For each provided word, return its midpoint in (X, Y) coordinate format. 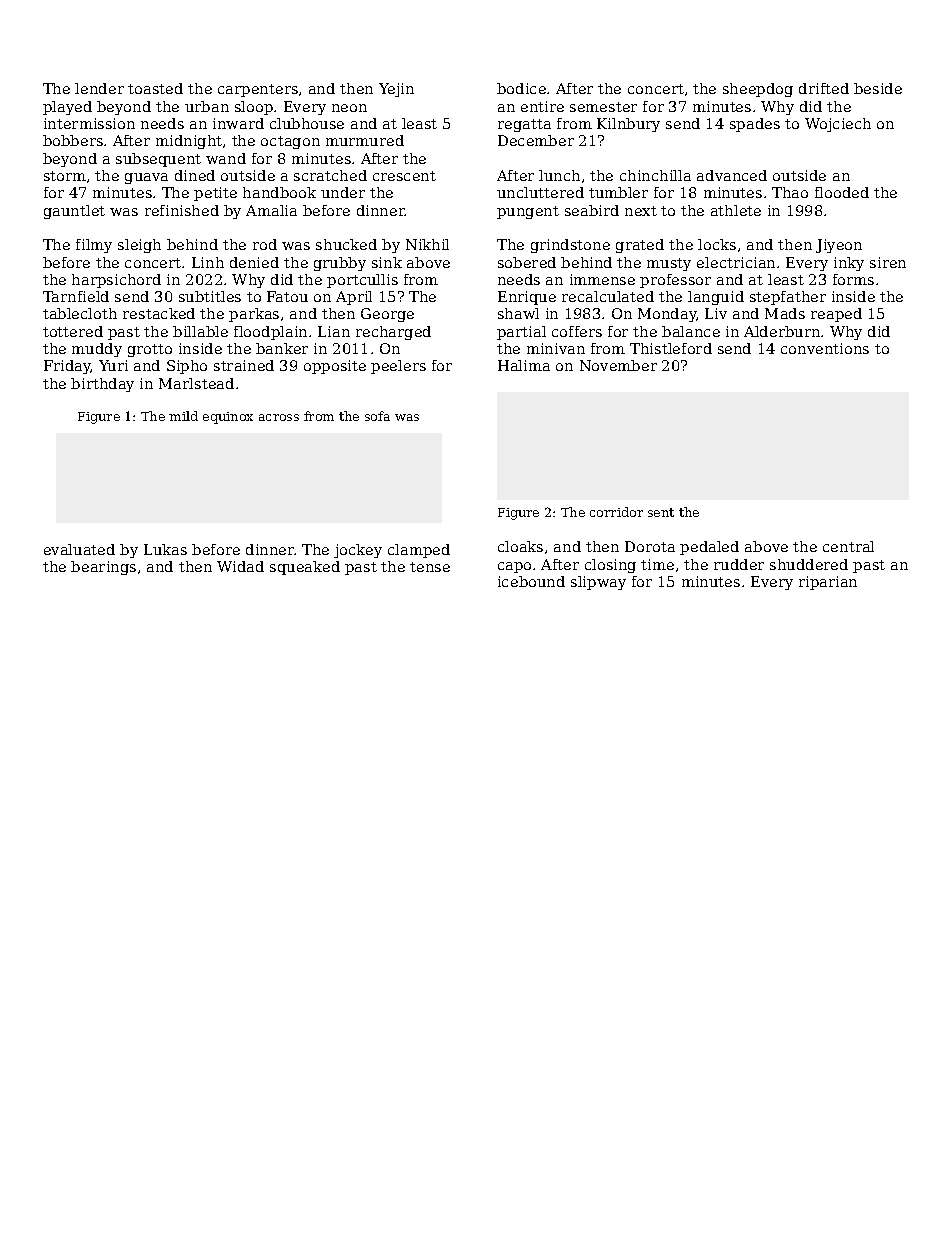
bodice (521, 88)
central (848, 546)
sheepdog (758, 90)
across (279, 417)
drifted (824, 88)
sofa (377, 416)
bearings (103, 568)
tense (430, 567)
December (536, 140)
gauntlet (74, 212)
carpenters (258, 90)
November (618, 365)
